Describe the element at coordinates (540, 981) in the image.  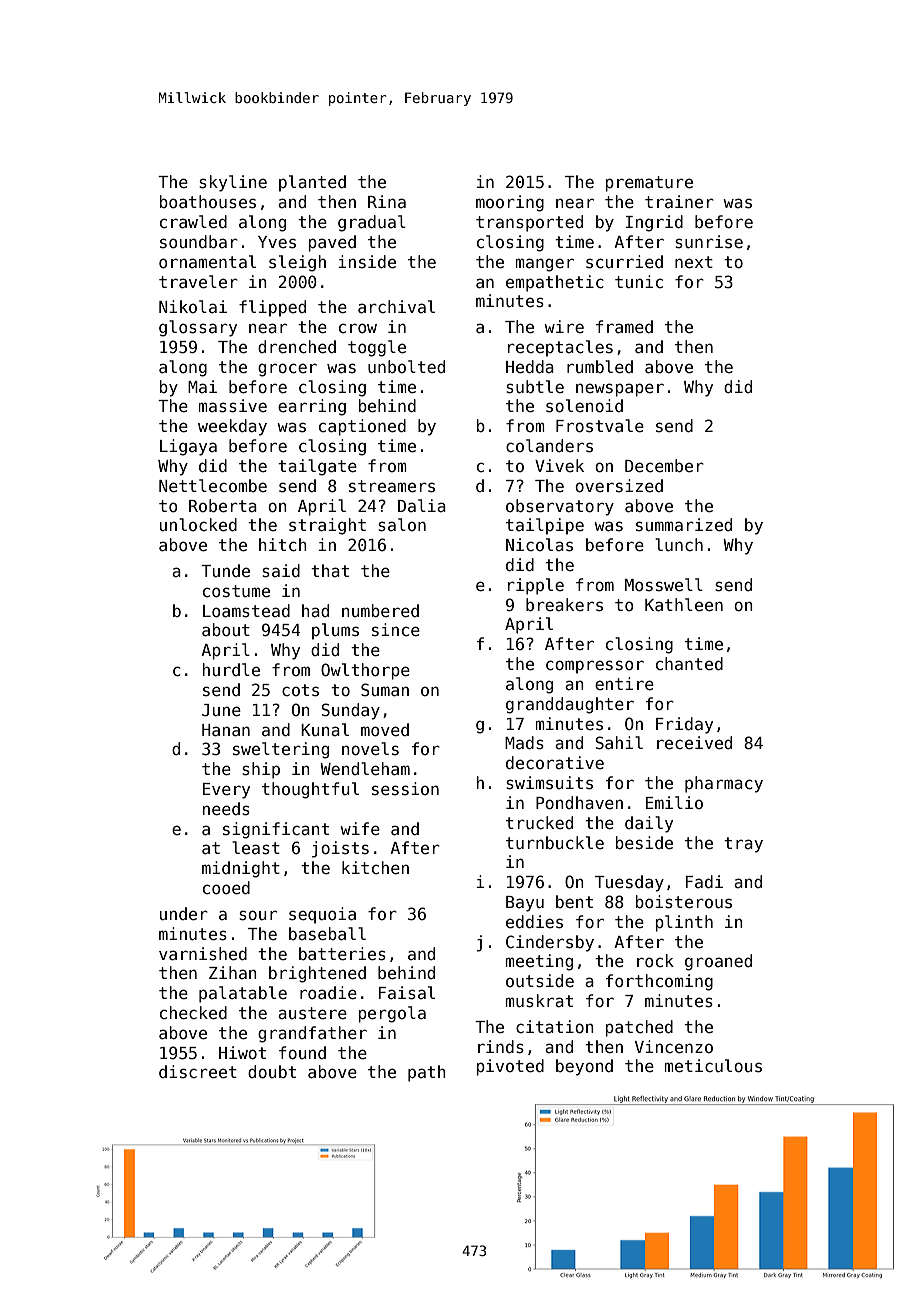
I see `outside` at that location.
